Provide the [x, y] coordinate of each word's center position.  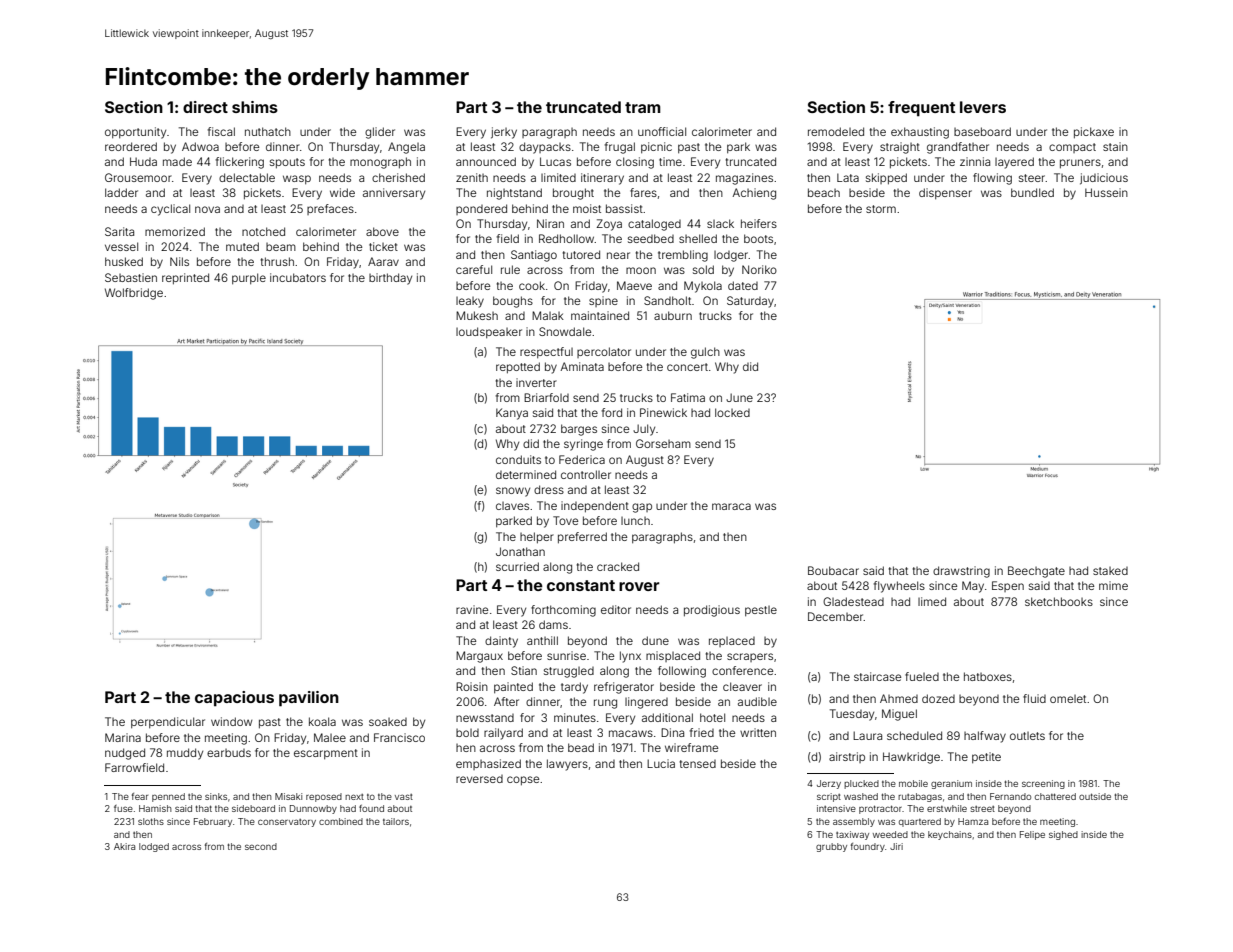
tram [643, 107]
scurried [517, 566]
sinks [216, 796]
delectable [247, 177]
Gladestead [853, 601]
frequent [921, 109]
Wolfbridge [134, 294]
